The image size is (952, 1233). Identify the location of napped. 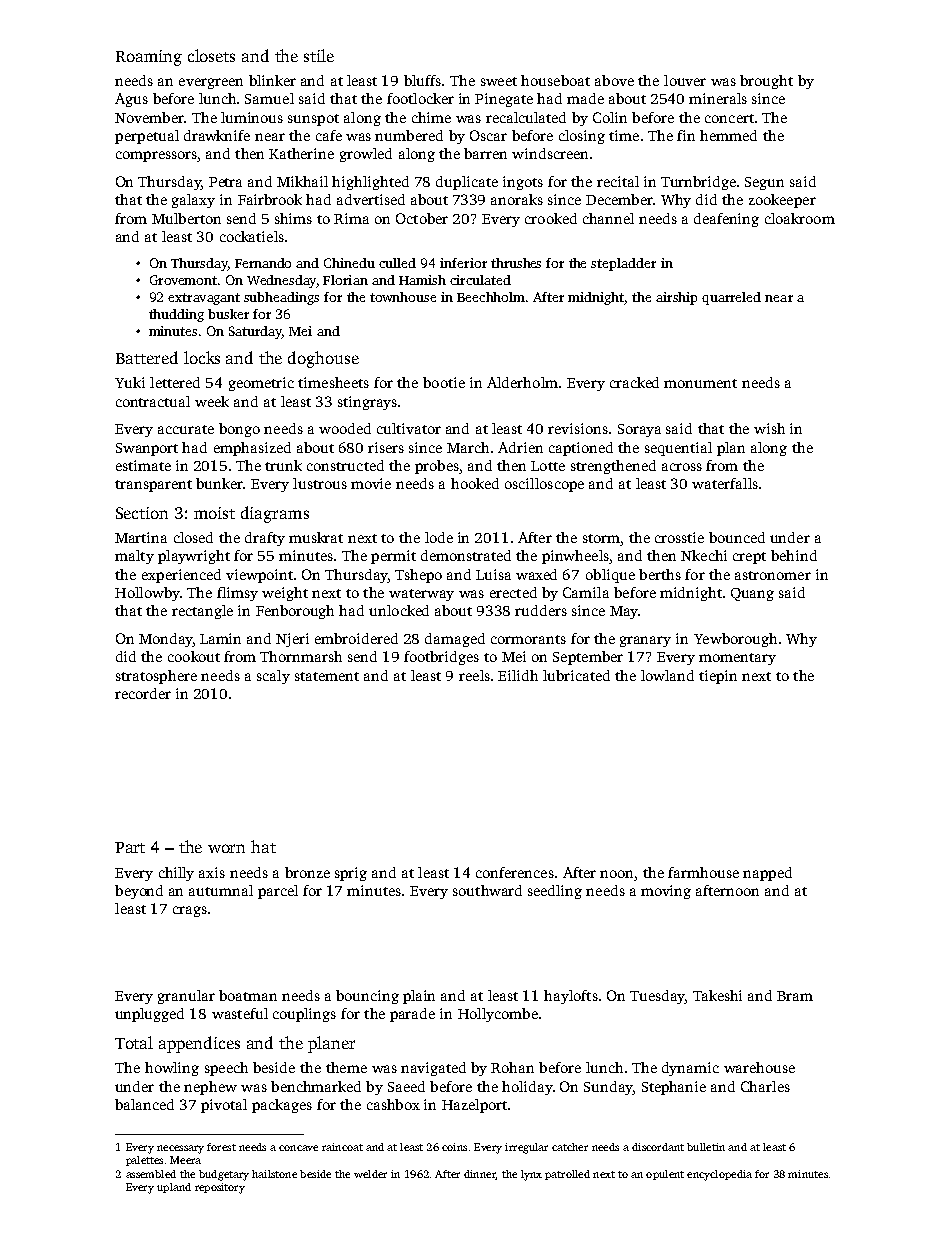
(767, 874).
